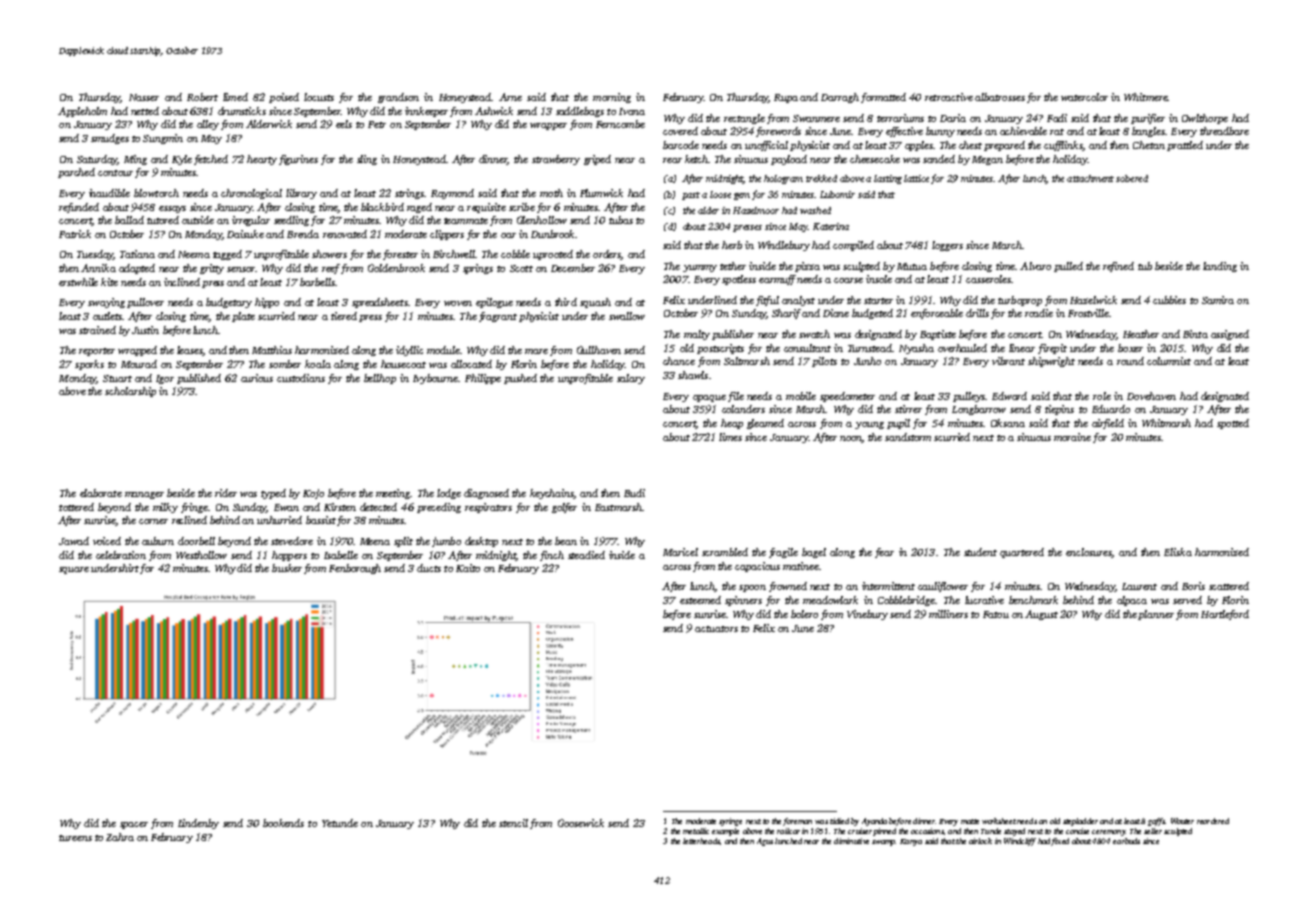  I want to click on budgetary, so click(229, 303).
